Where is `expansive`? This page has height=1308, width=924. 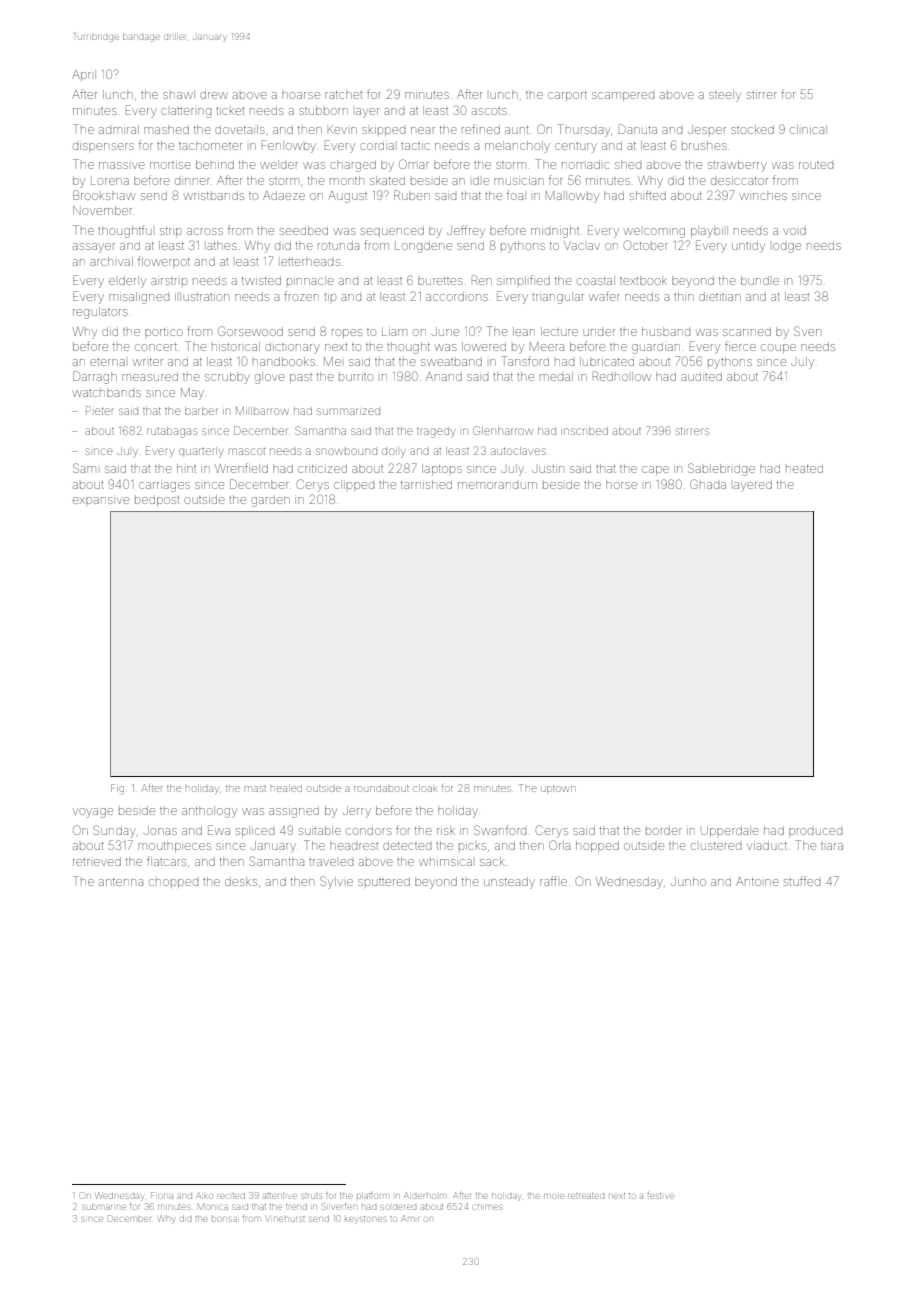
expansive is located at coordinates (101, 501).
